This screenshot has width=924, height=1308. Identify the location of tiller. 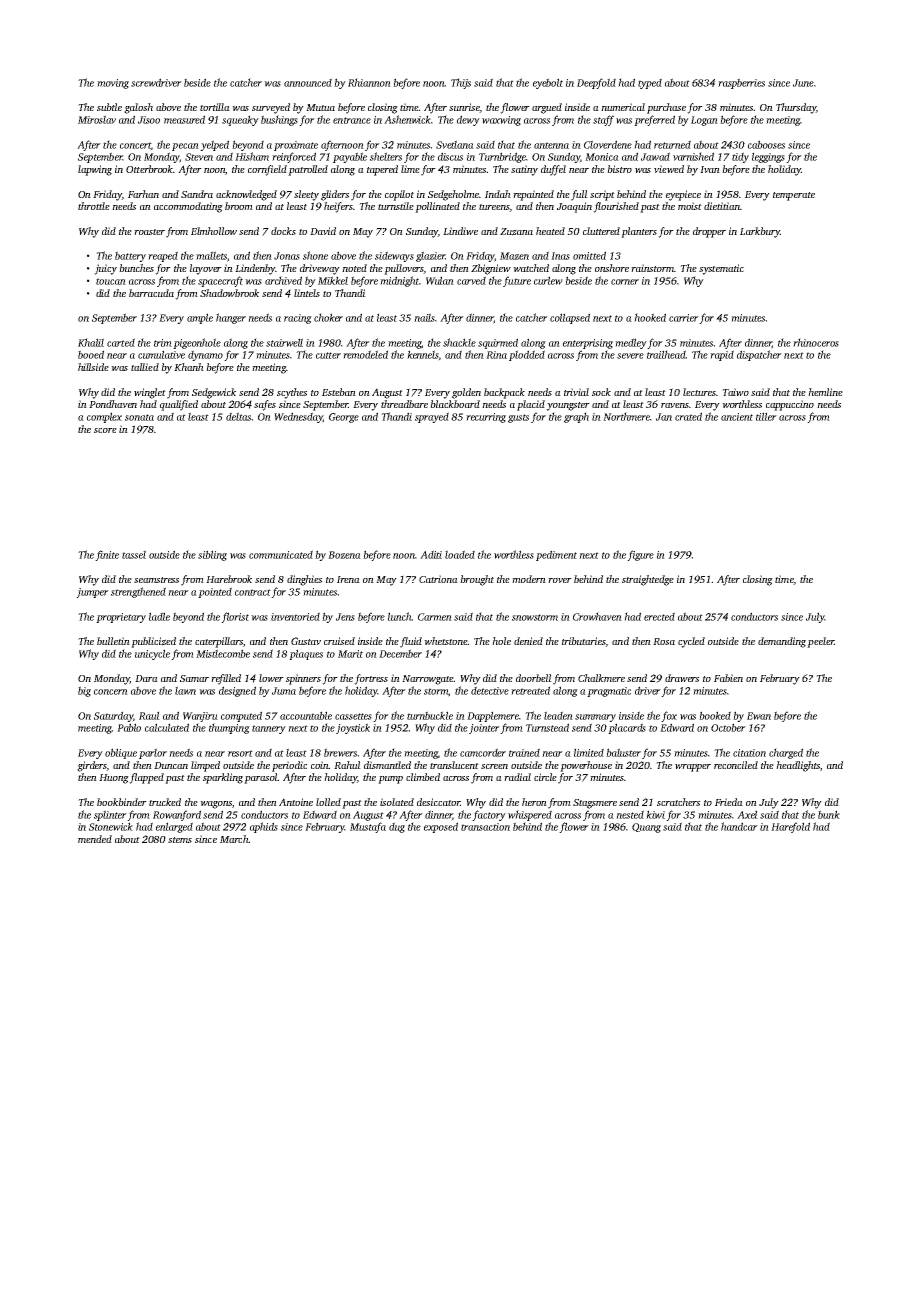
(766, 416).
